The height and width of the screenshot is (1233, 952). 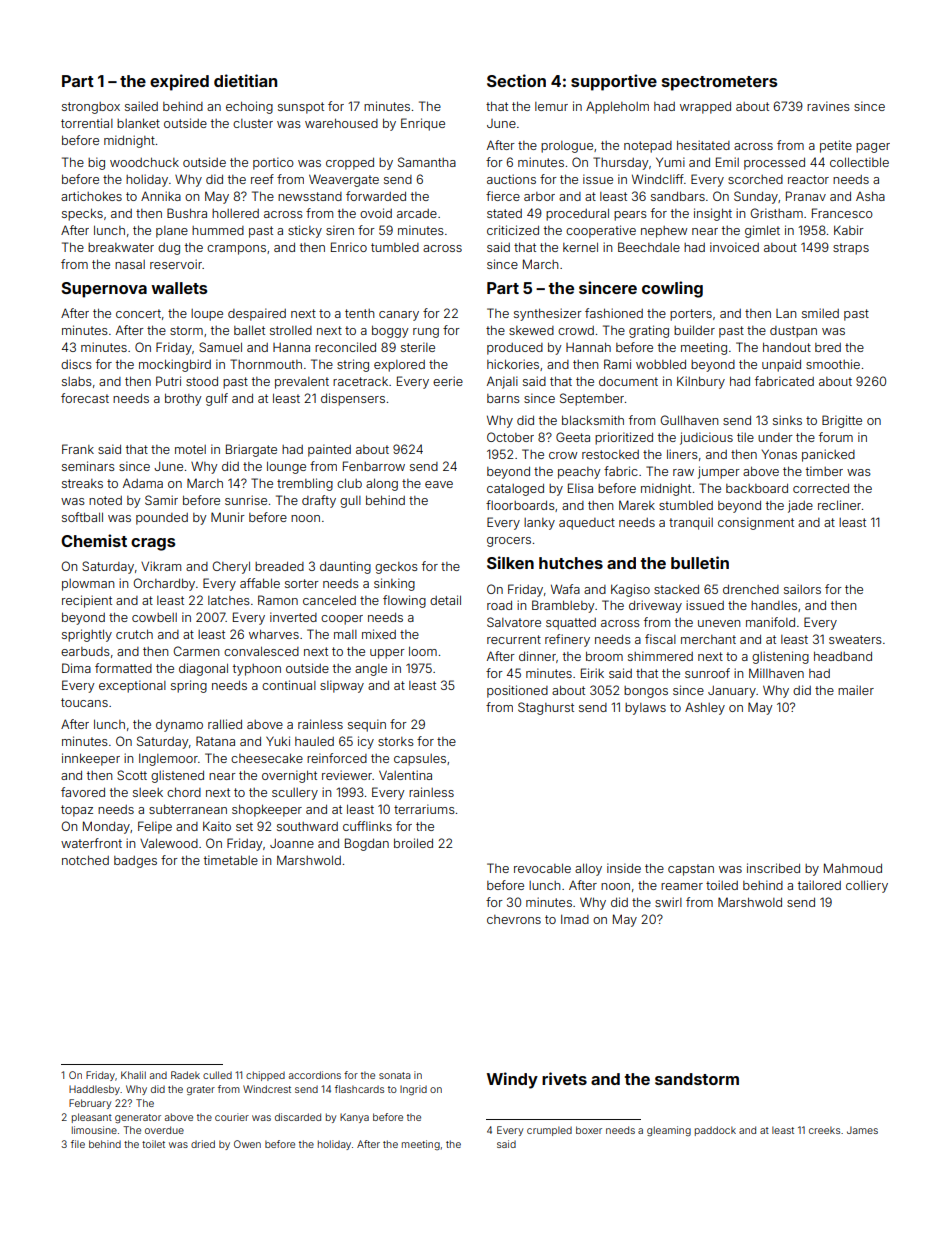 I want to click on capstan, so click(x=691, y=870).
